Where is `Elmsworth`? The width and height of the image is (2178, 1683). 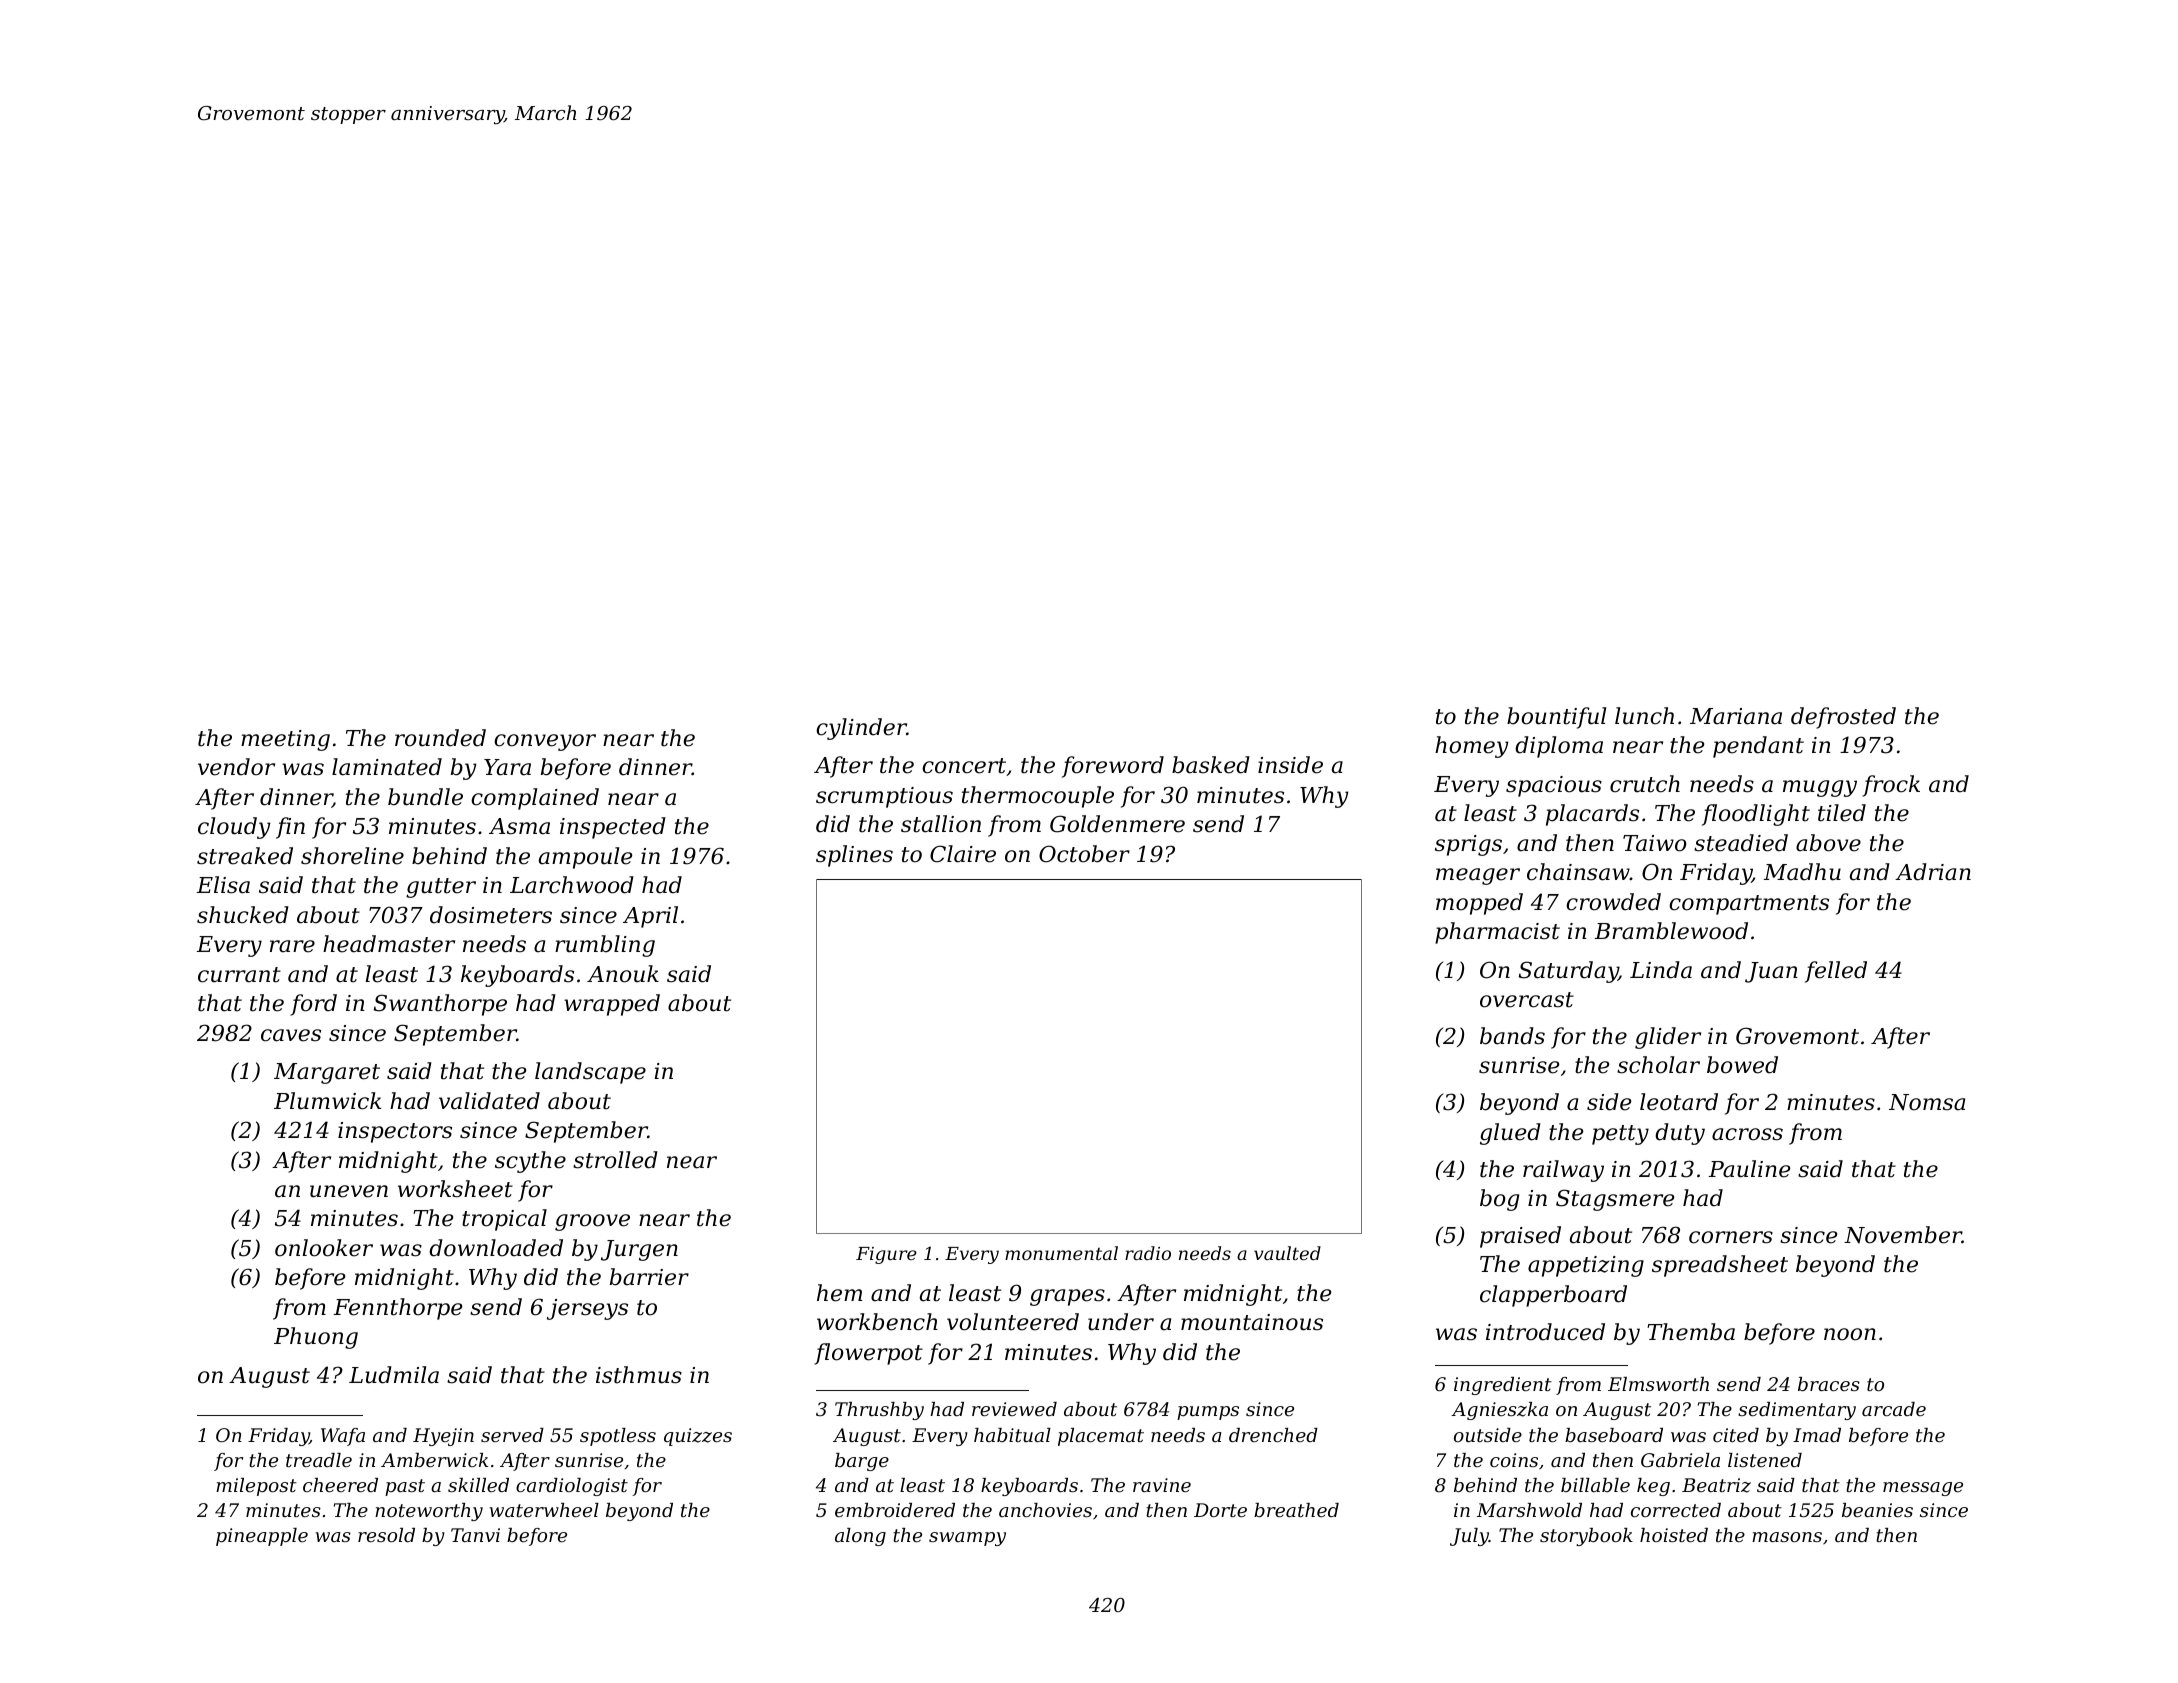
Elmsworth is located at coordinates (1658, 1384).
